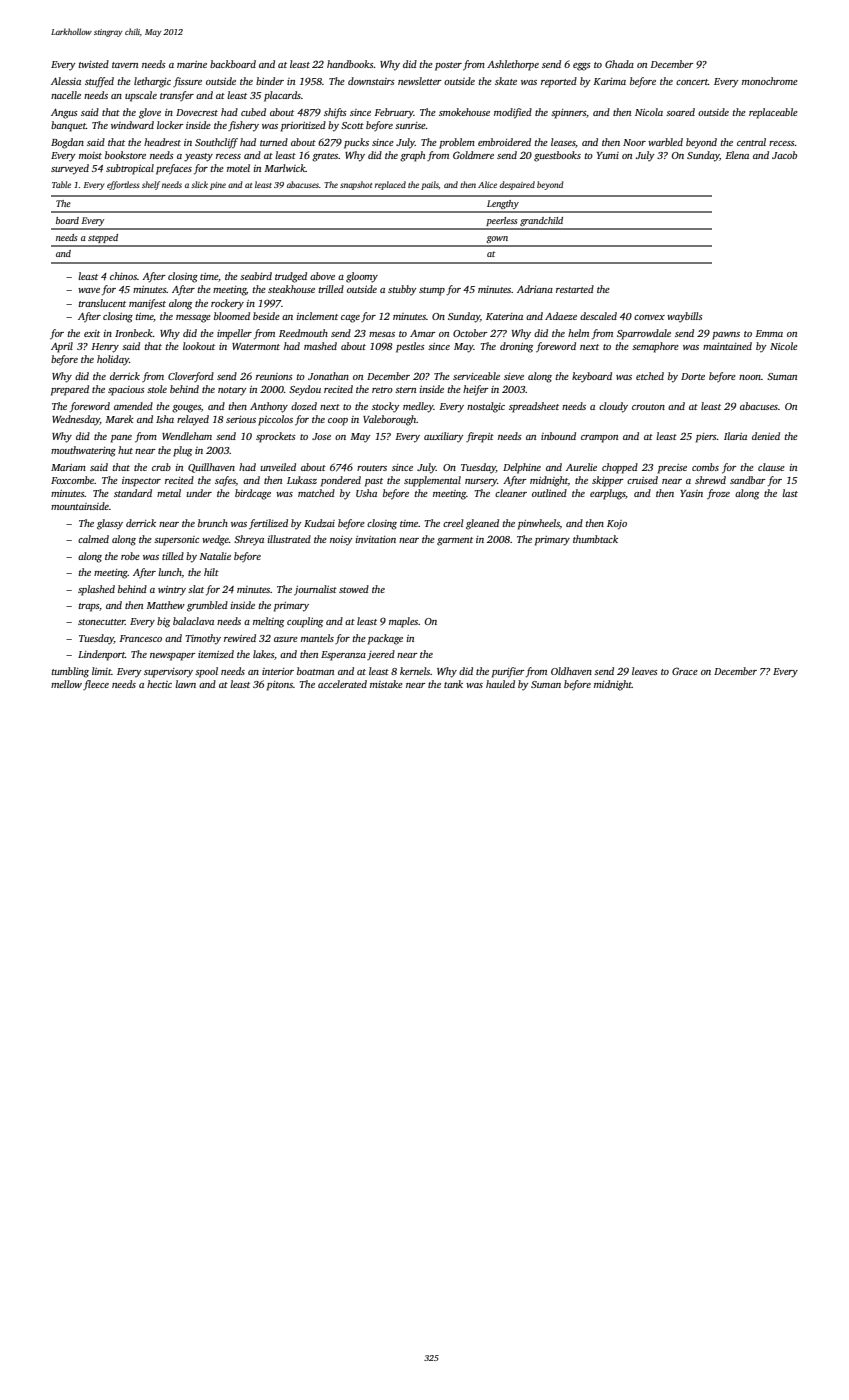 Image resolution: width=849 pixels, height=1400 pixels. Describe the element at coordinates (784, 155) in the screenshot. I see `Jacob` at that location.
